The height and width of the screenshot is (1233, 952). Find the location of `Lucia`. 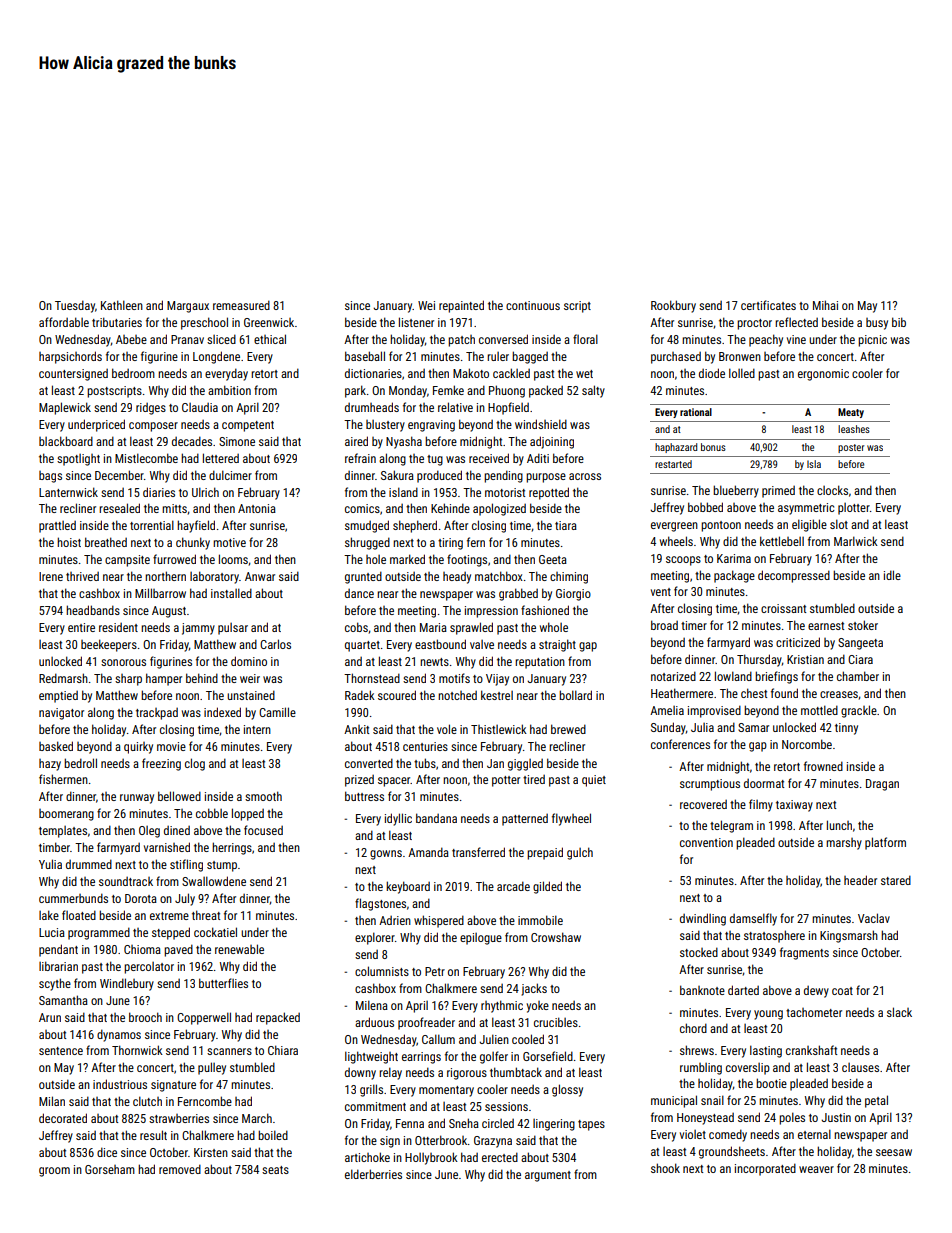

Lucia is located at coordinates (52, 932).
